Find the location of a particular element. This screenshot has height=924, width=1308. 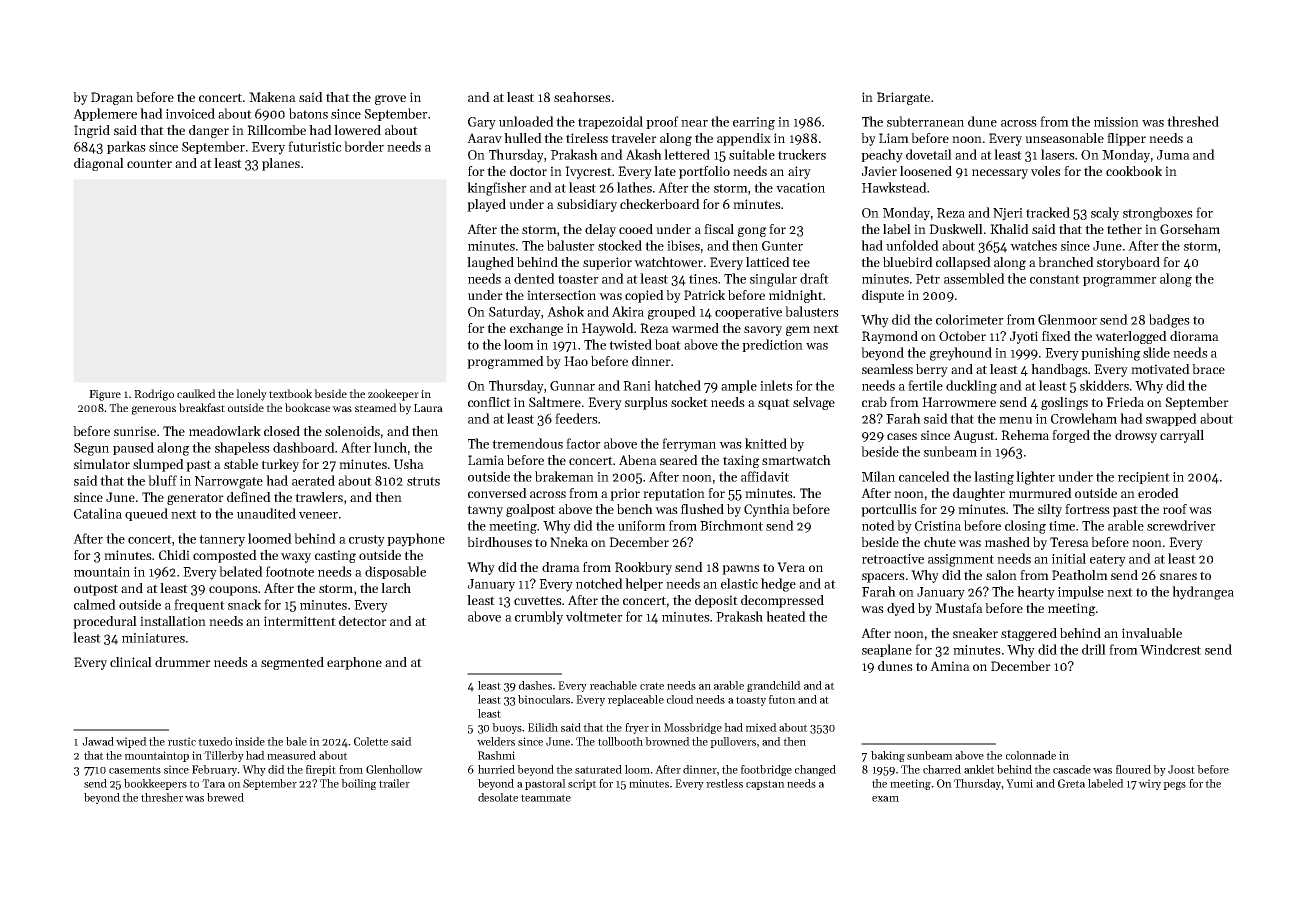

brewed is located at coordinates (225, 797).
